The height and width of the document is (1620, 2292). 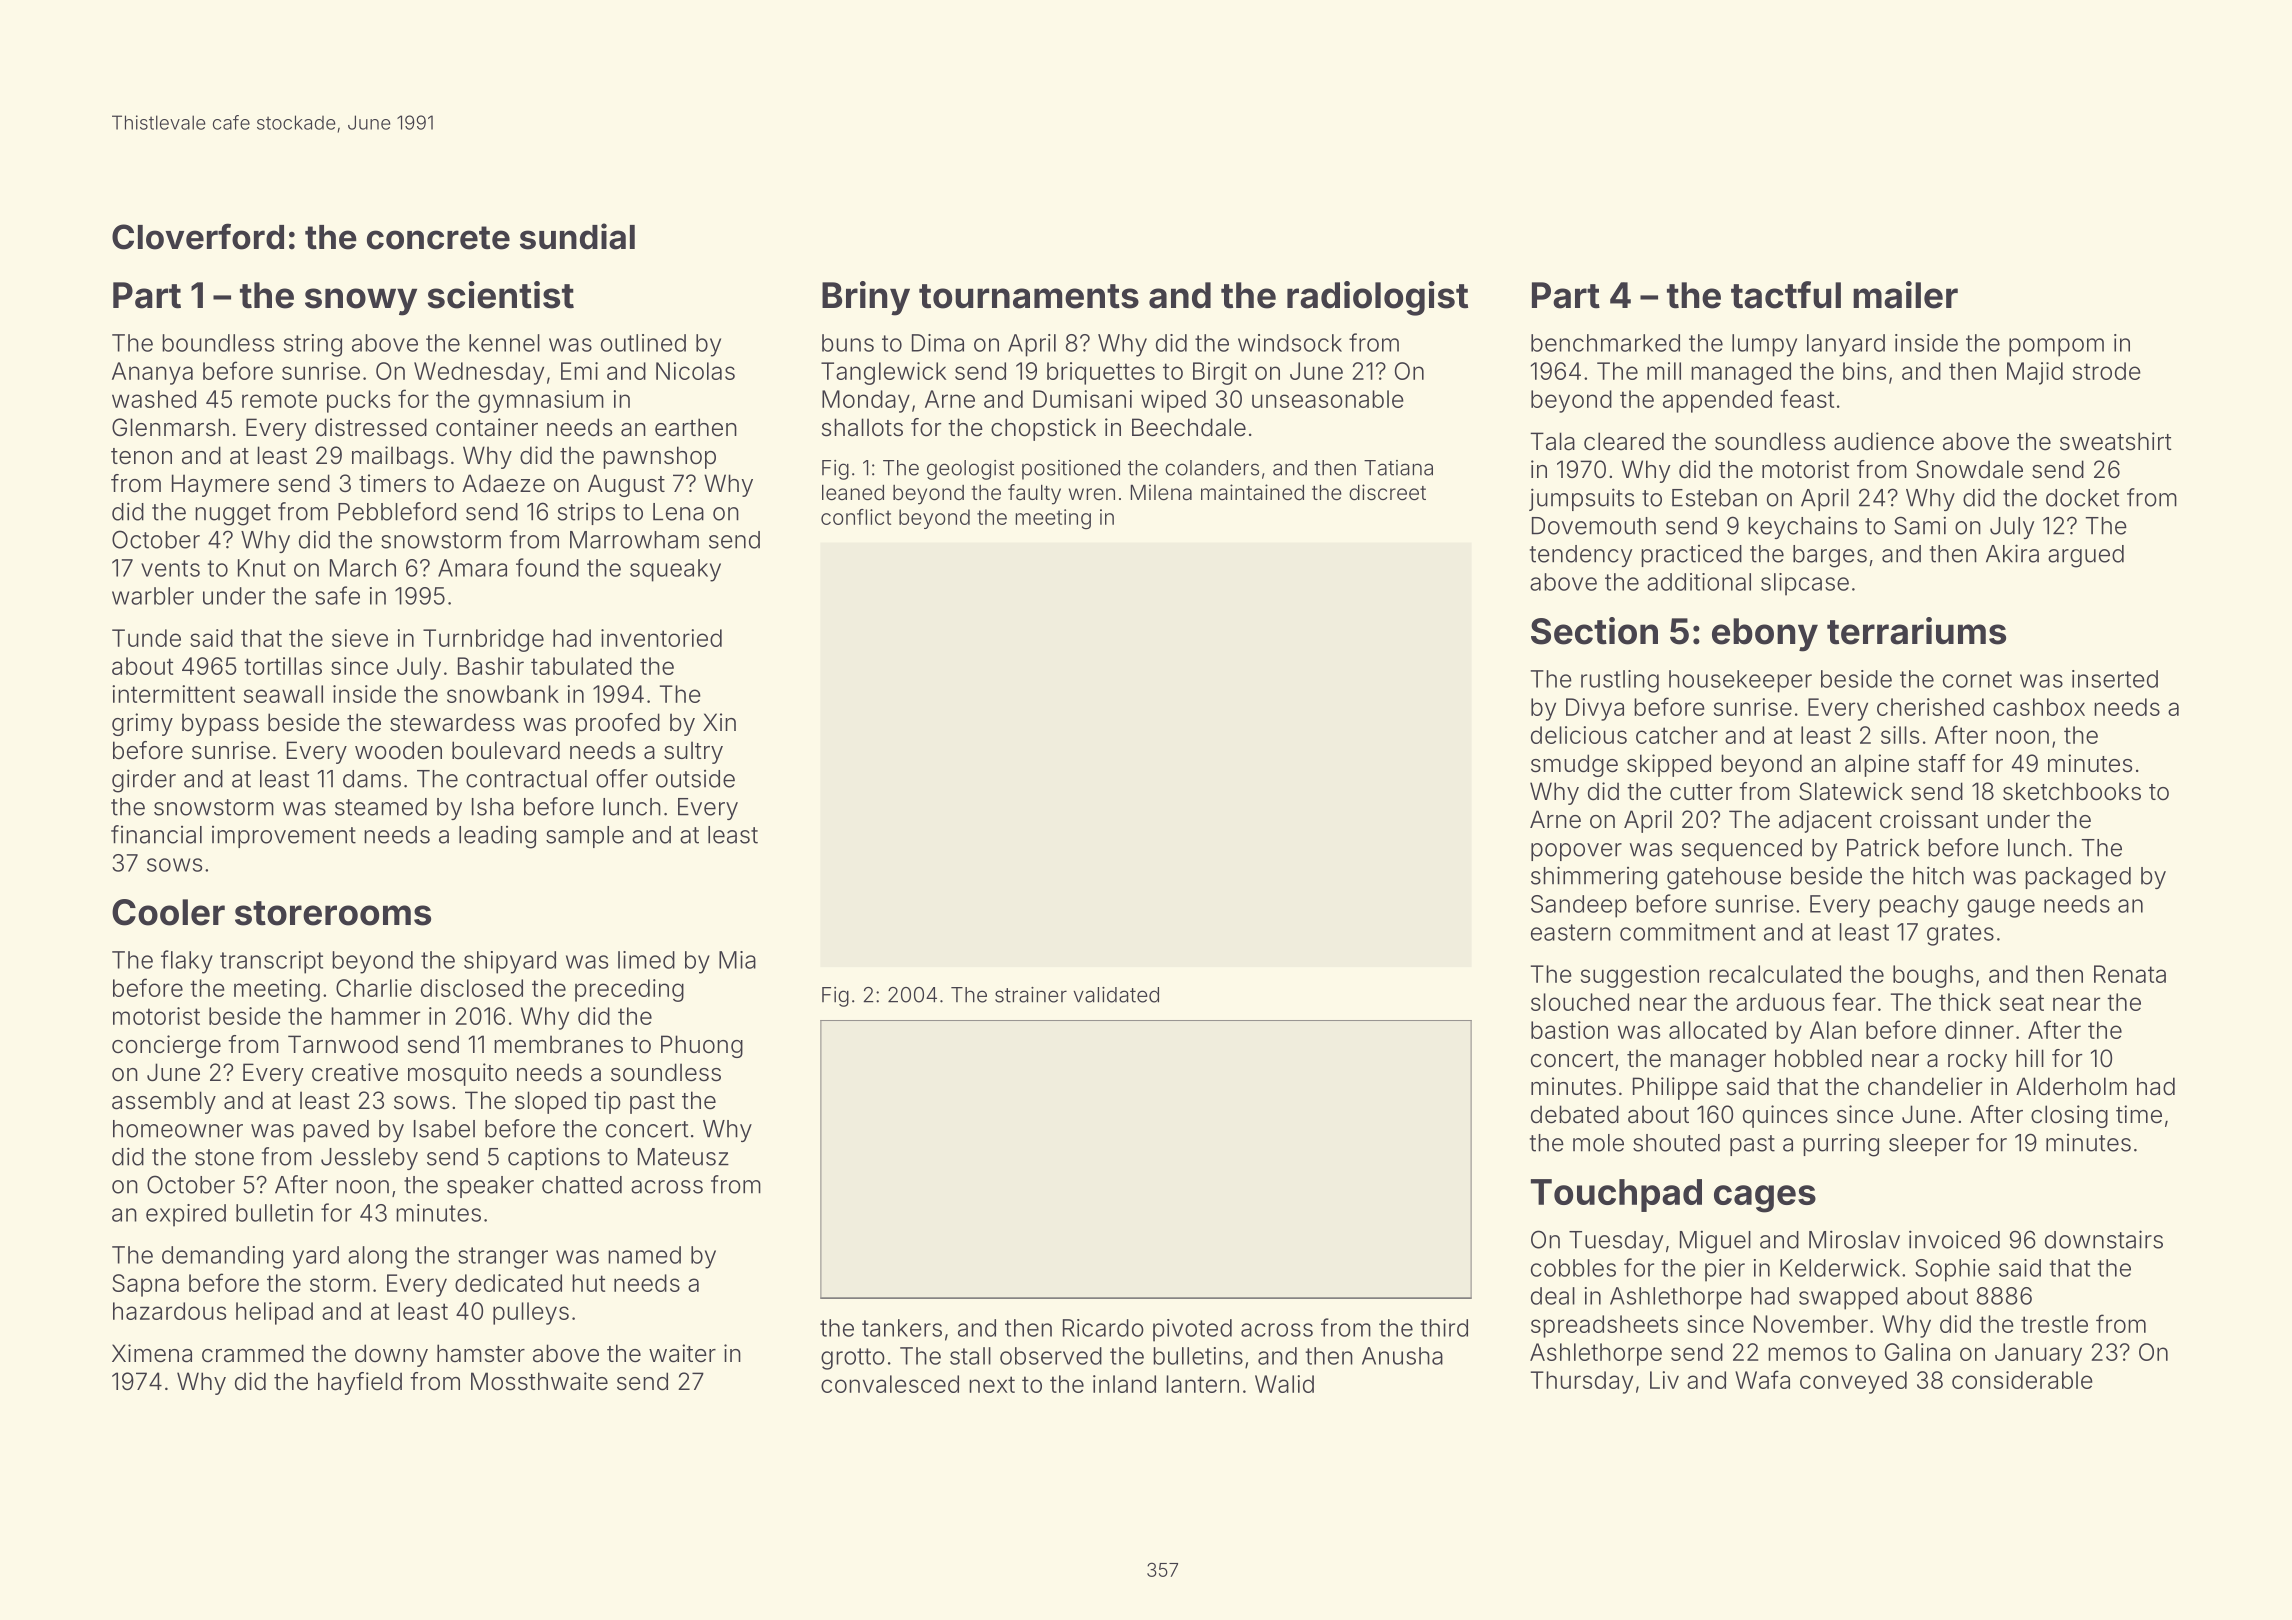 What do you see at coordinates (719, 722) in the document?
I see `Xin` at bounding box center [719, 722].
